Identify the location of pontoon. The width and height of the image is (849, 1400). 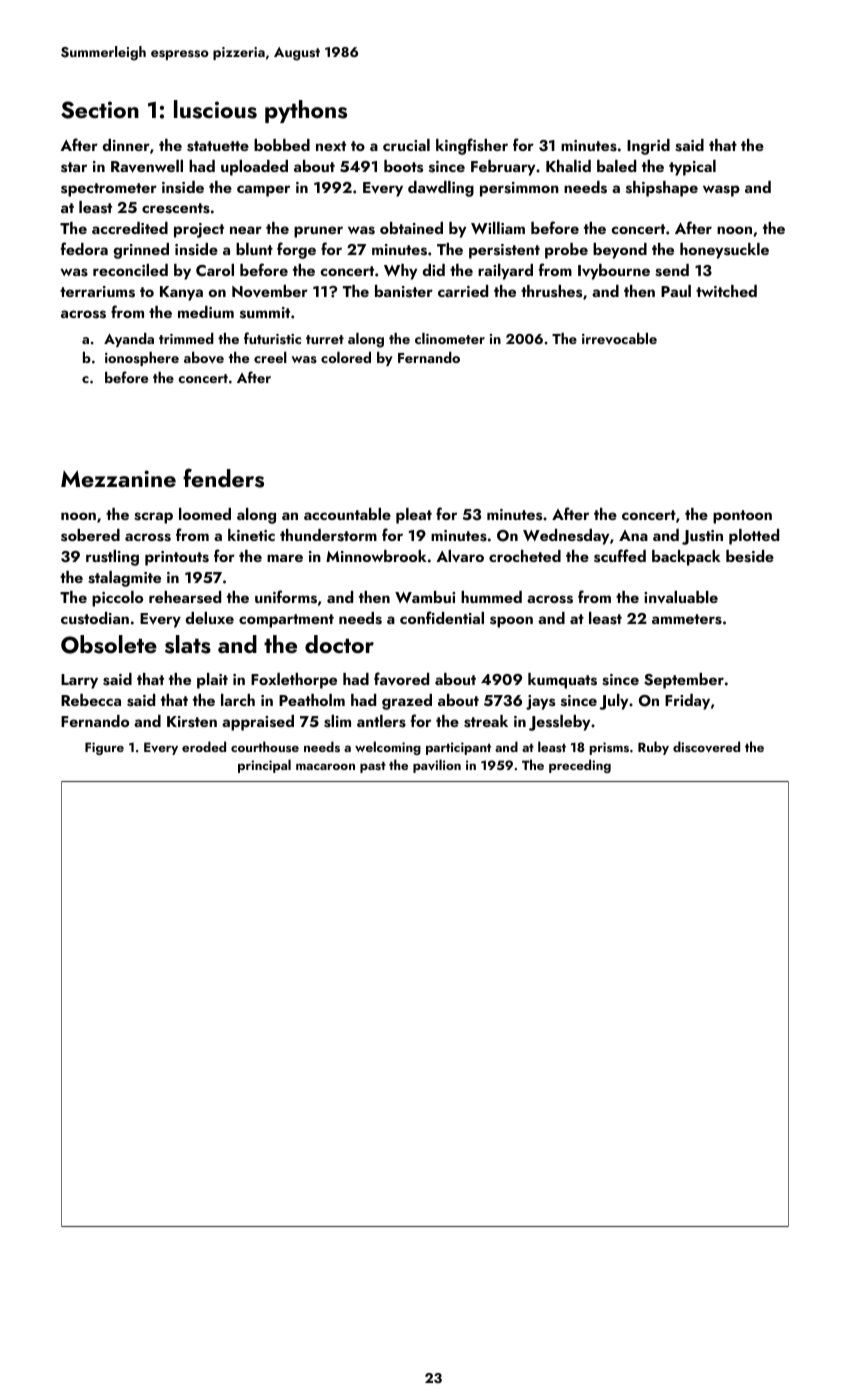
(742, 517).
